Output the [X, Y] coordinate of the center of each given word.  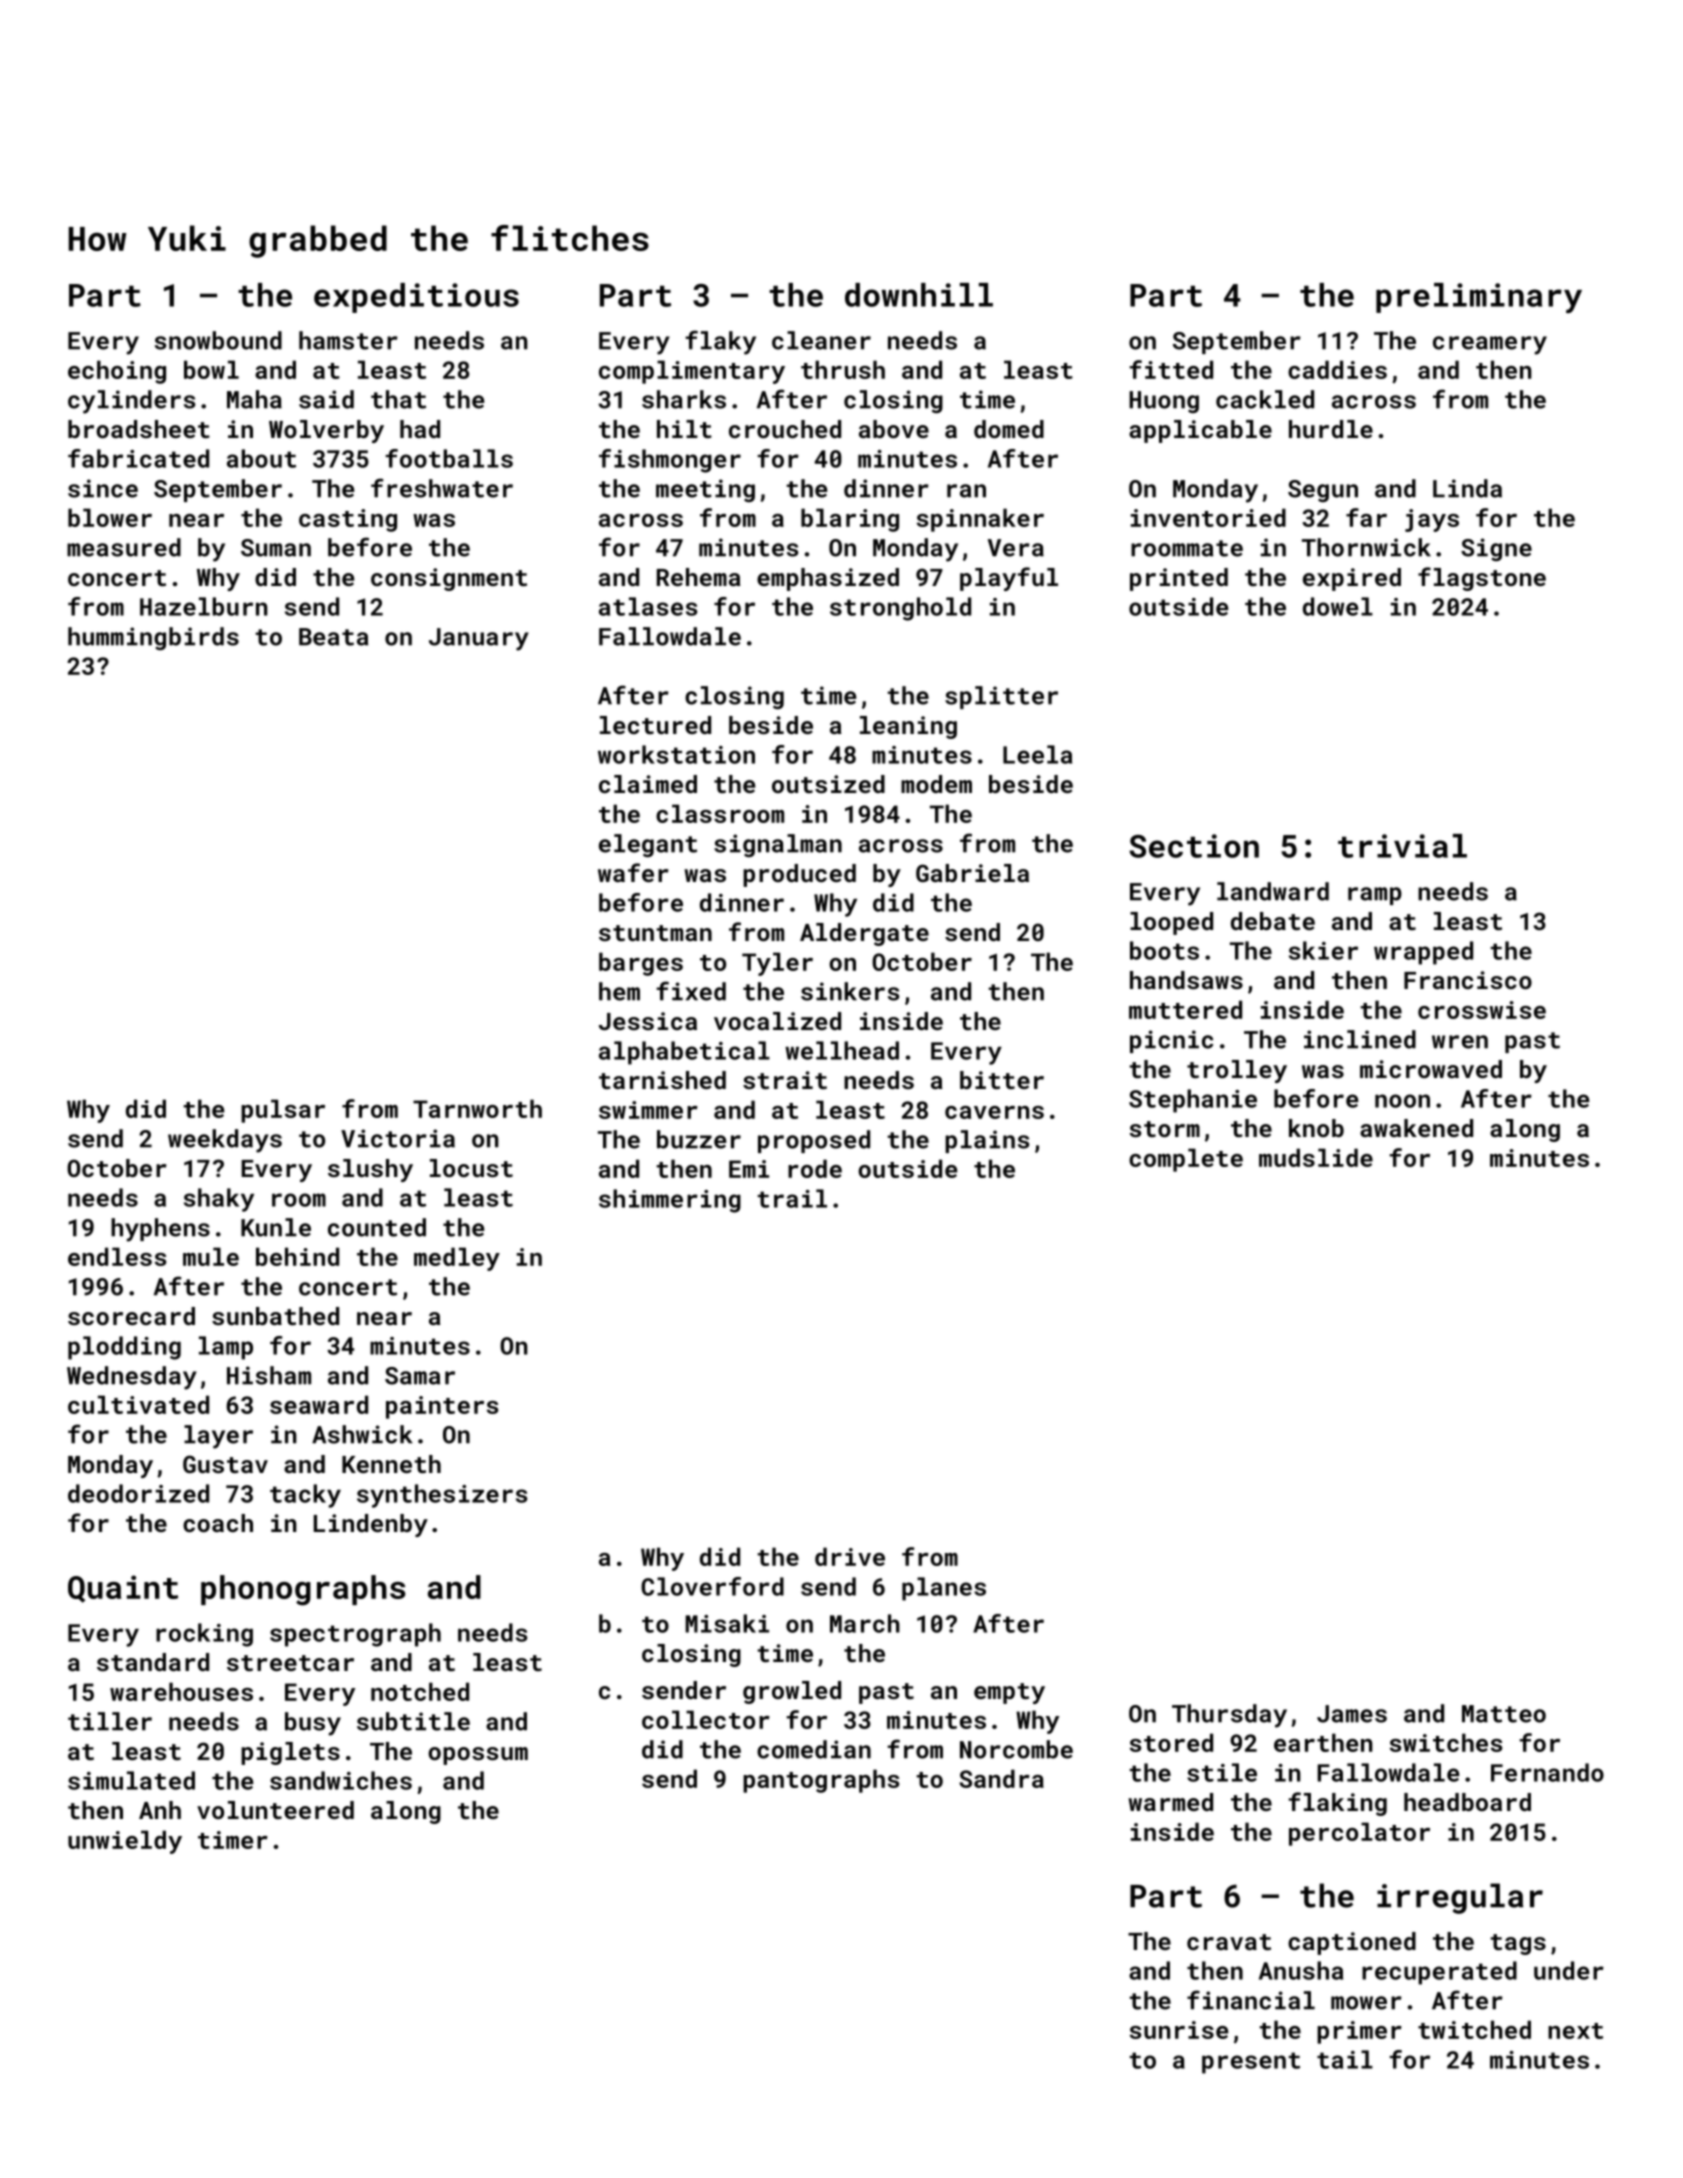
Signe [1496, 549]
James [1352, 1714]
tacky [305, 1496]
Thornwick [1366, 547]
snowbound [218, 340]
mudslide [1316, 1157]
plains [987, 1141]
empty [1009, 1693]
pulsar [283, 1111]
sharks [684, 399]
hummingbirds [153, 638]
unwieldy [125, 1842]
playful [1009, 579]
